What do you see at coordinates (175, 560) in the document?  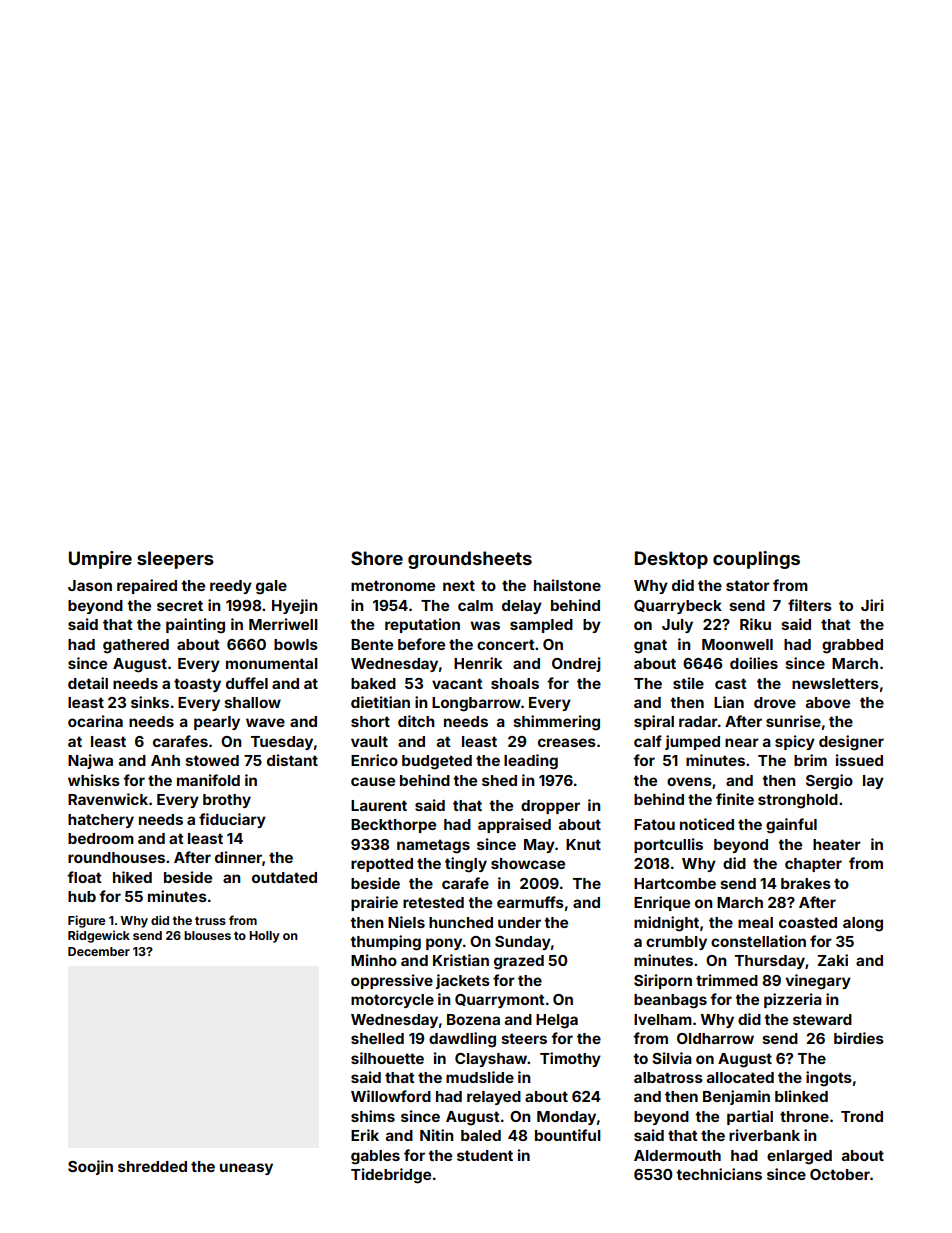 I see `sleepers` at bounding box center [175, 560].
